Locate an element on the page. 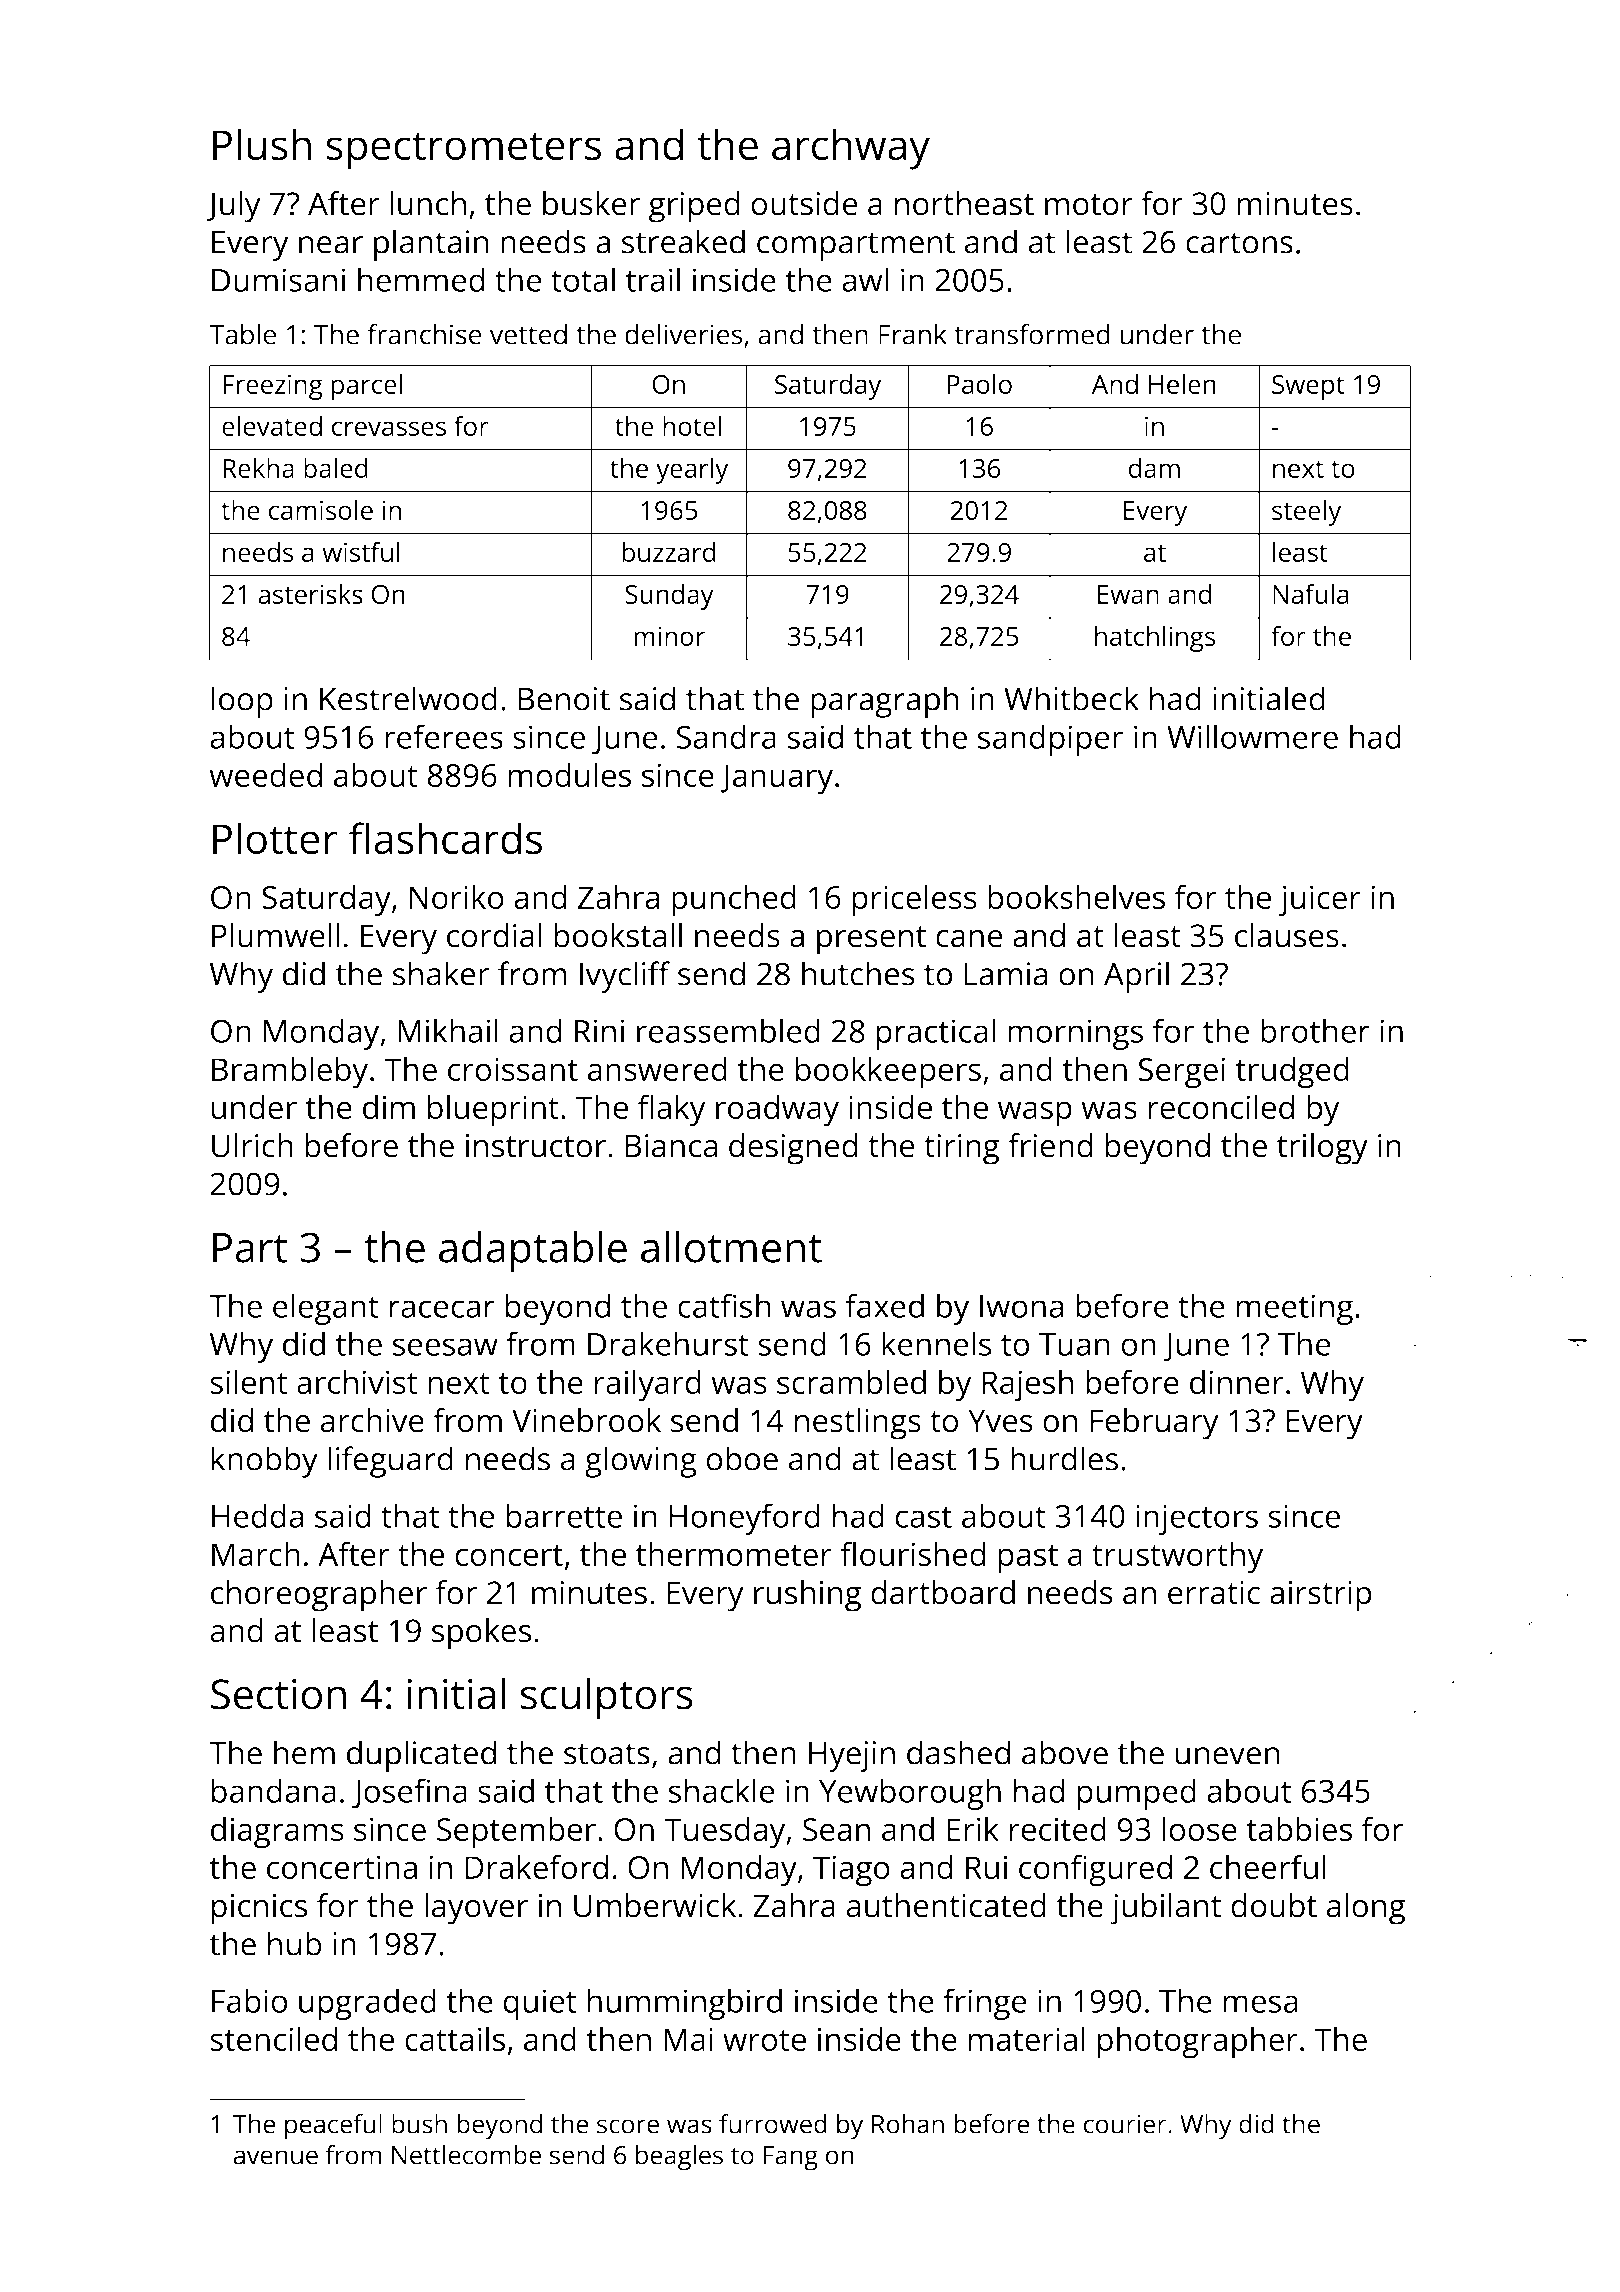 The height and width of the page is (2292, 1620). Bianca is located at coordinates (671, 1146).
